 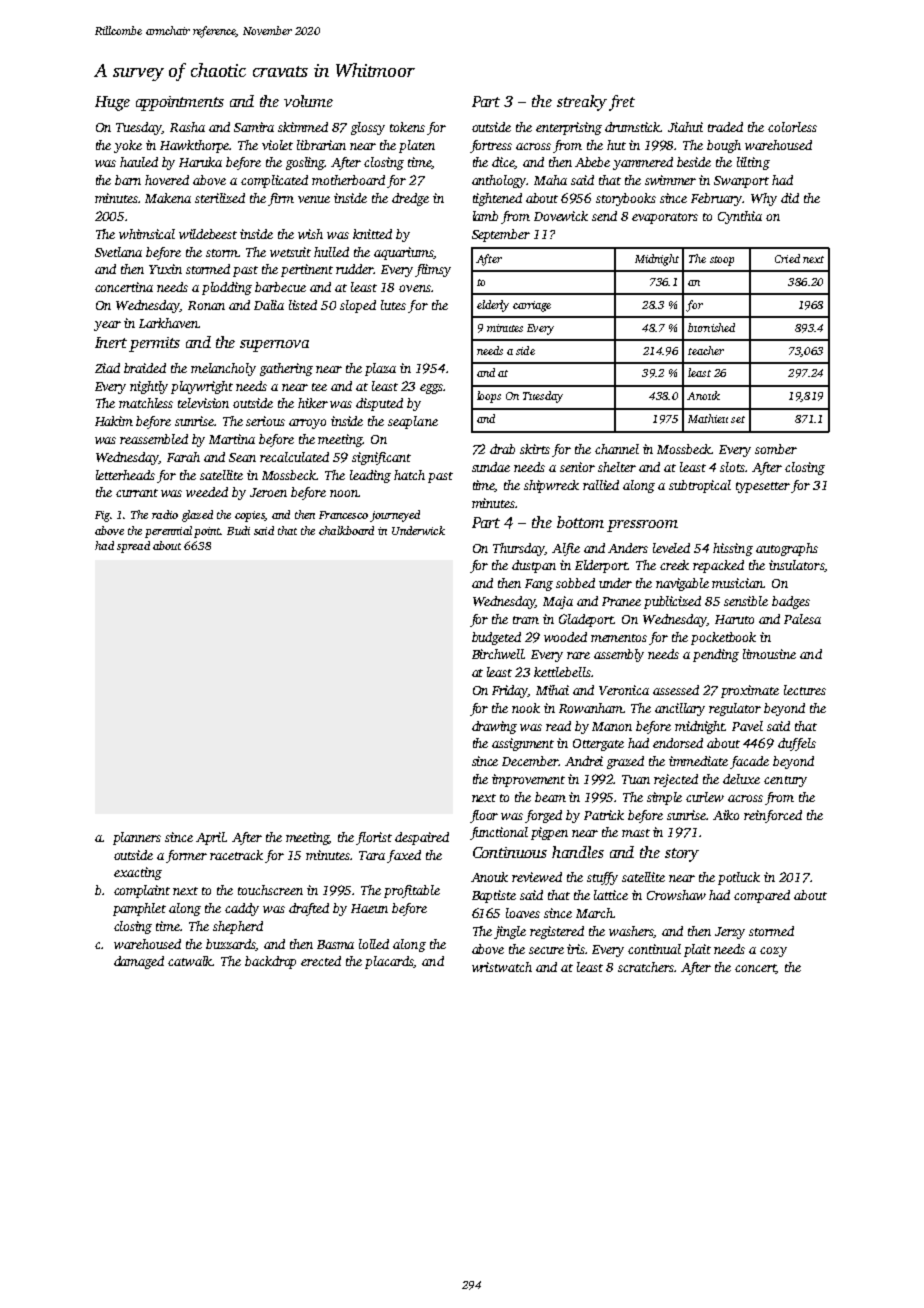 What do you see at coordinates (646, 967) in the screenshot?
I see `scratchers` at bounding box center [646, 967].
